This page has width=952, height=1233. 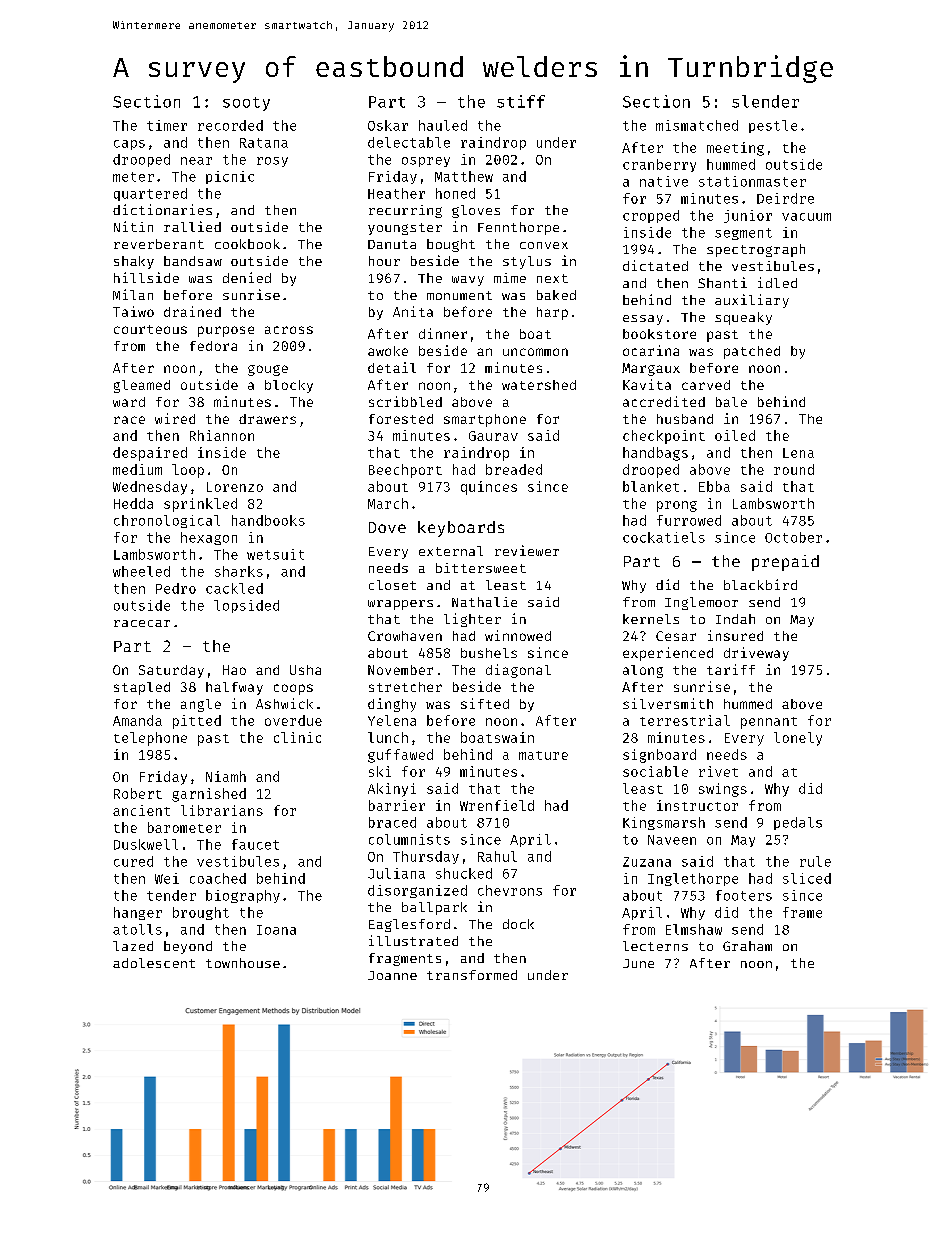 I want to click on wheeled, so click(x=141, y=571).
